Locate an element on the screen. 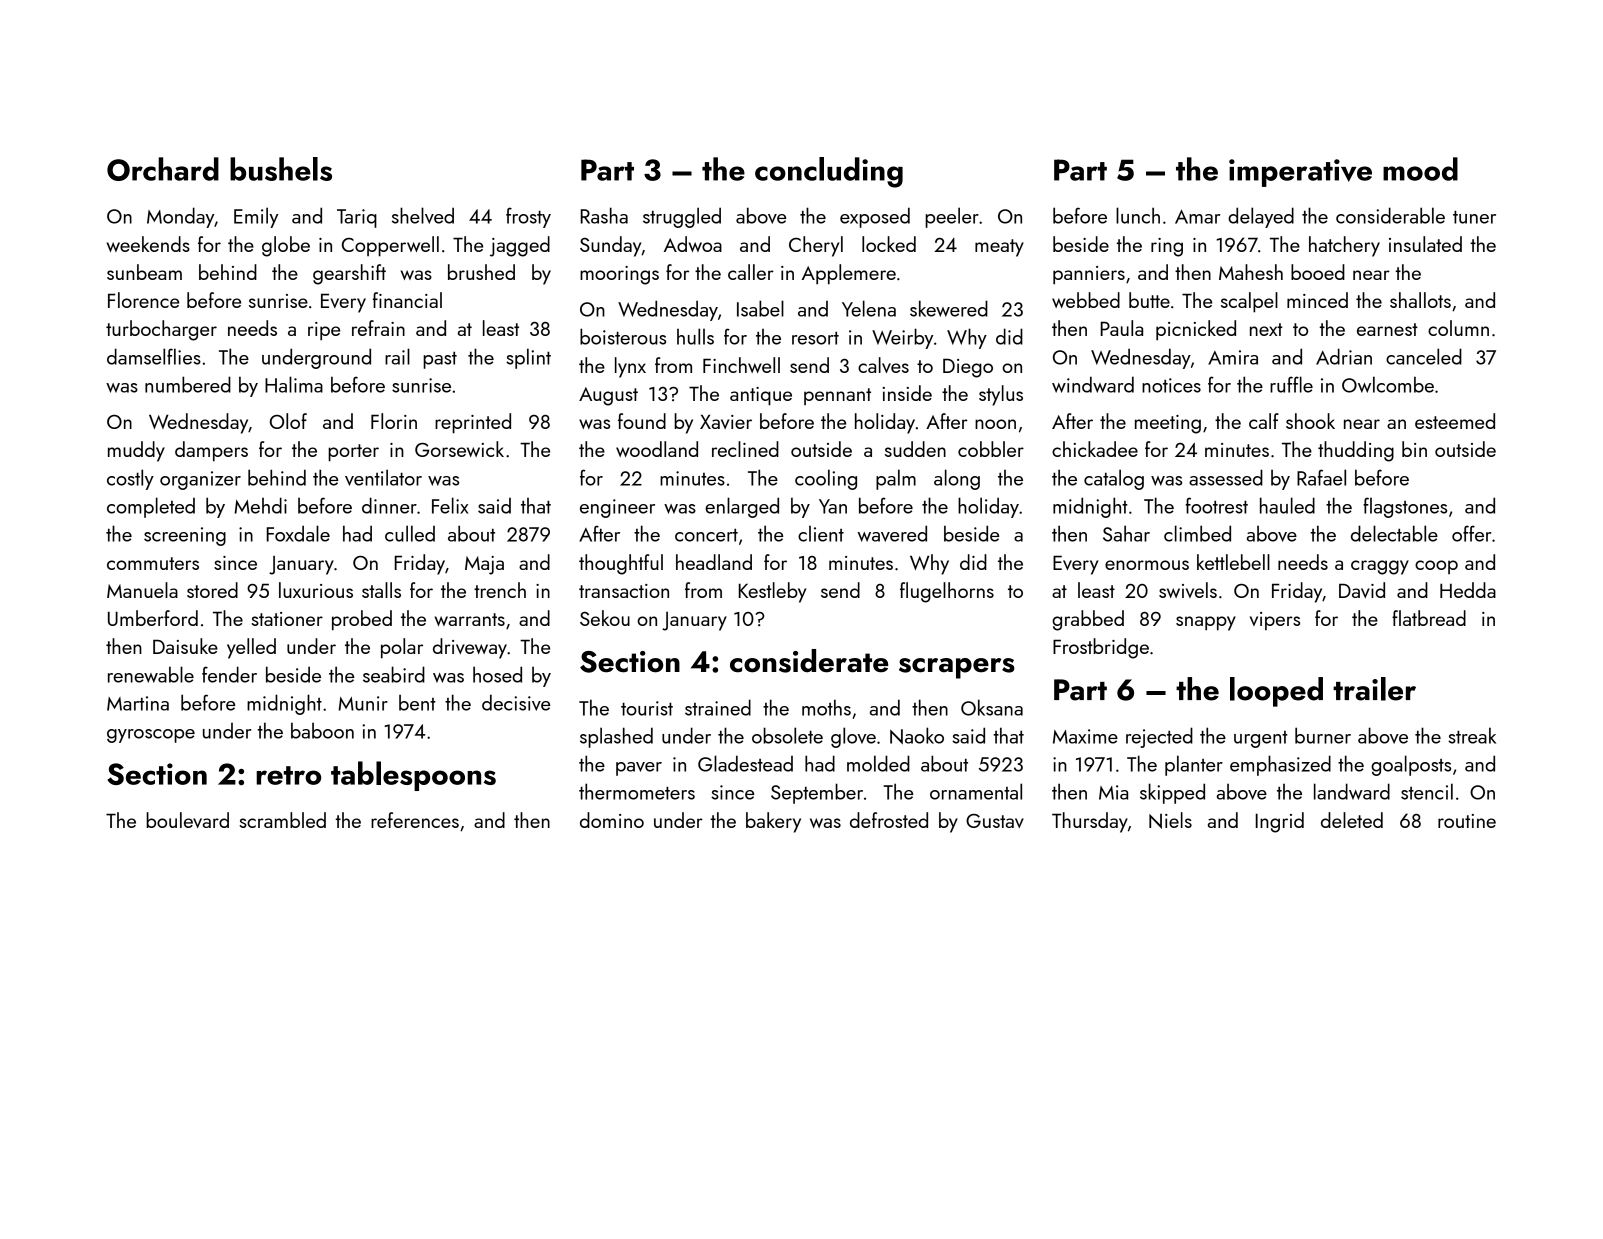 Image resolution: width=1603 pixels, height=1239 pixels. fender is located at coordinates (229, 674).
